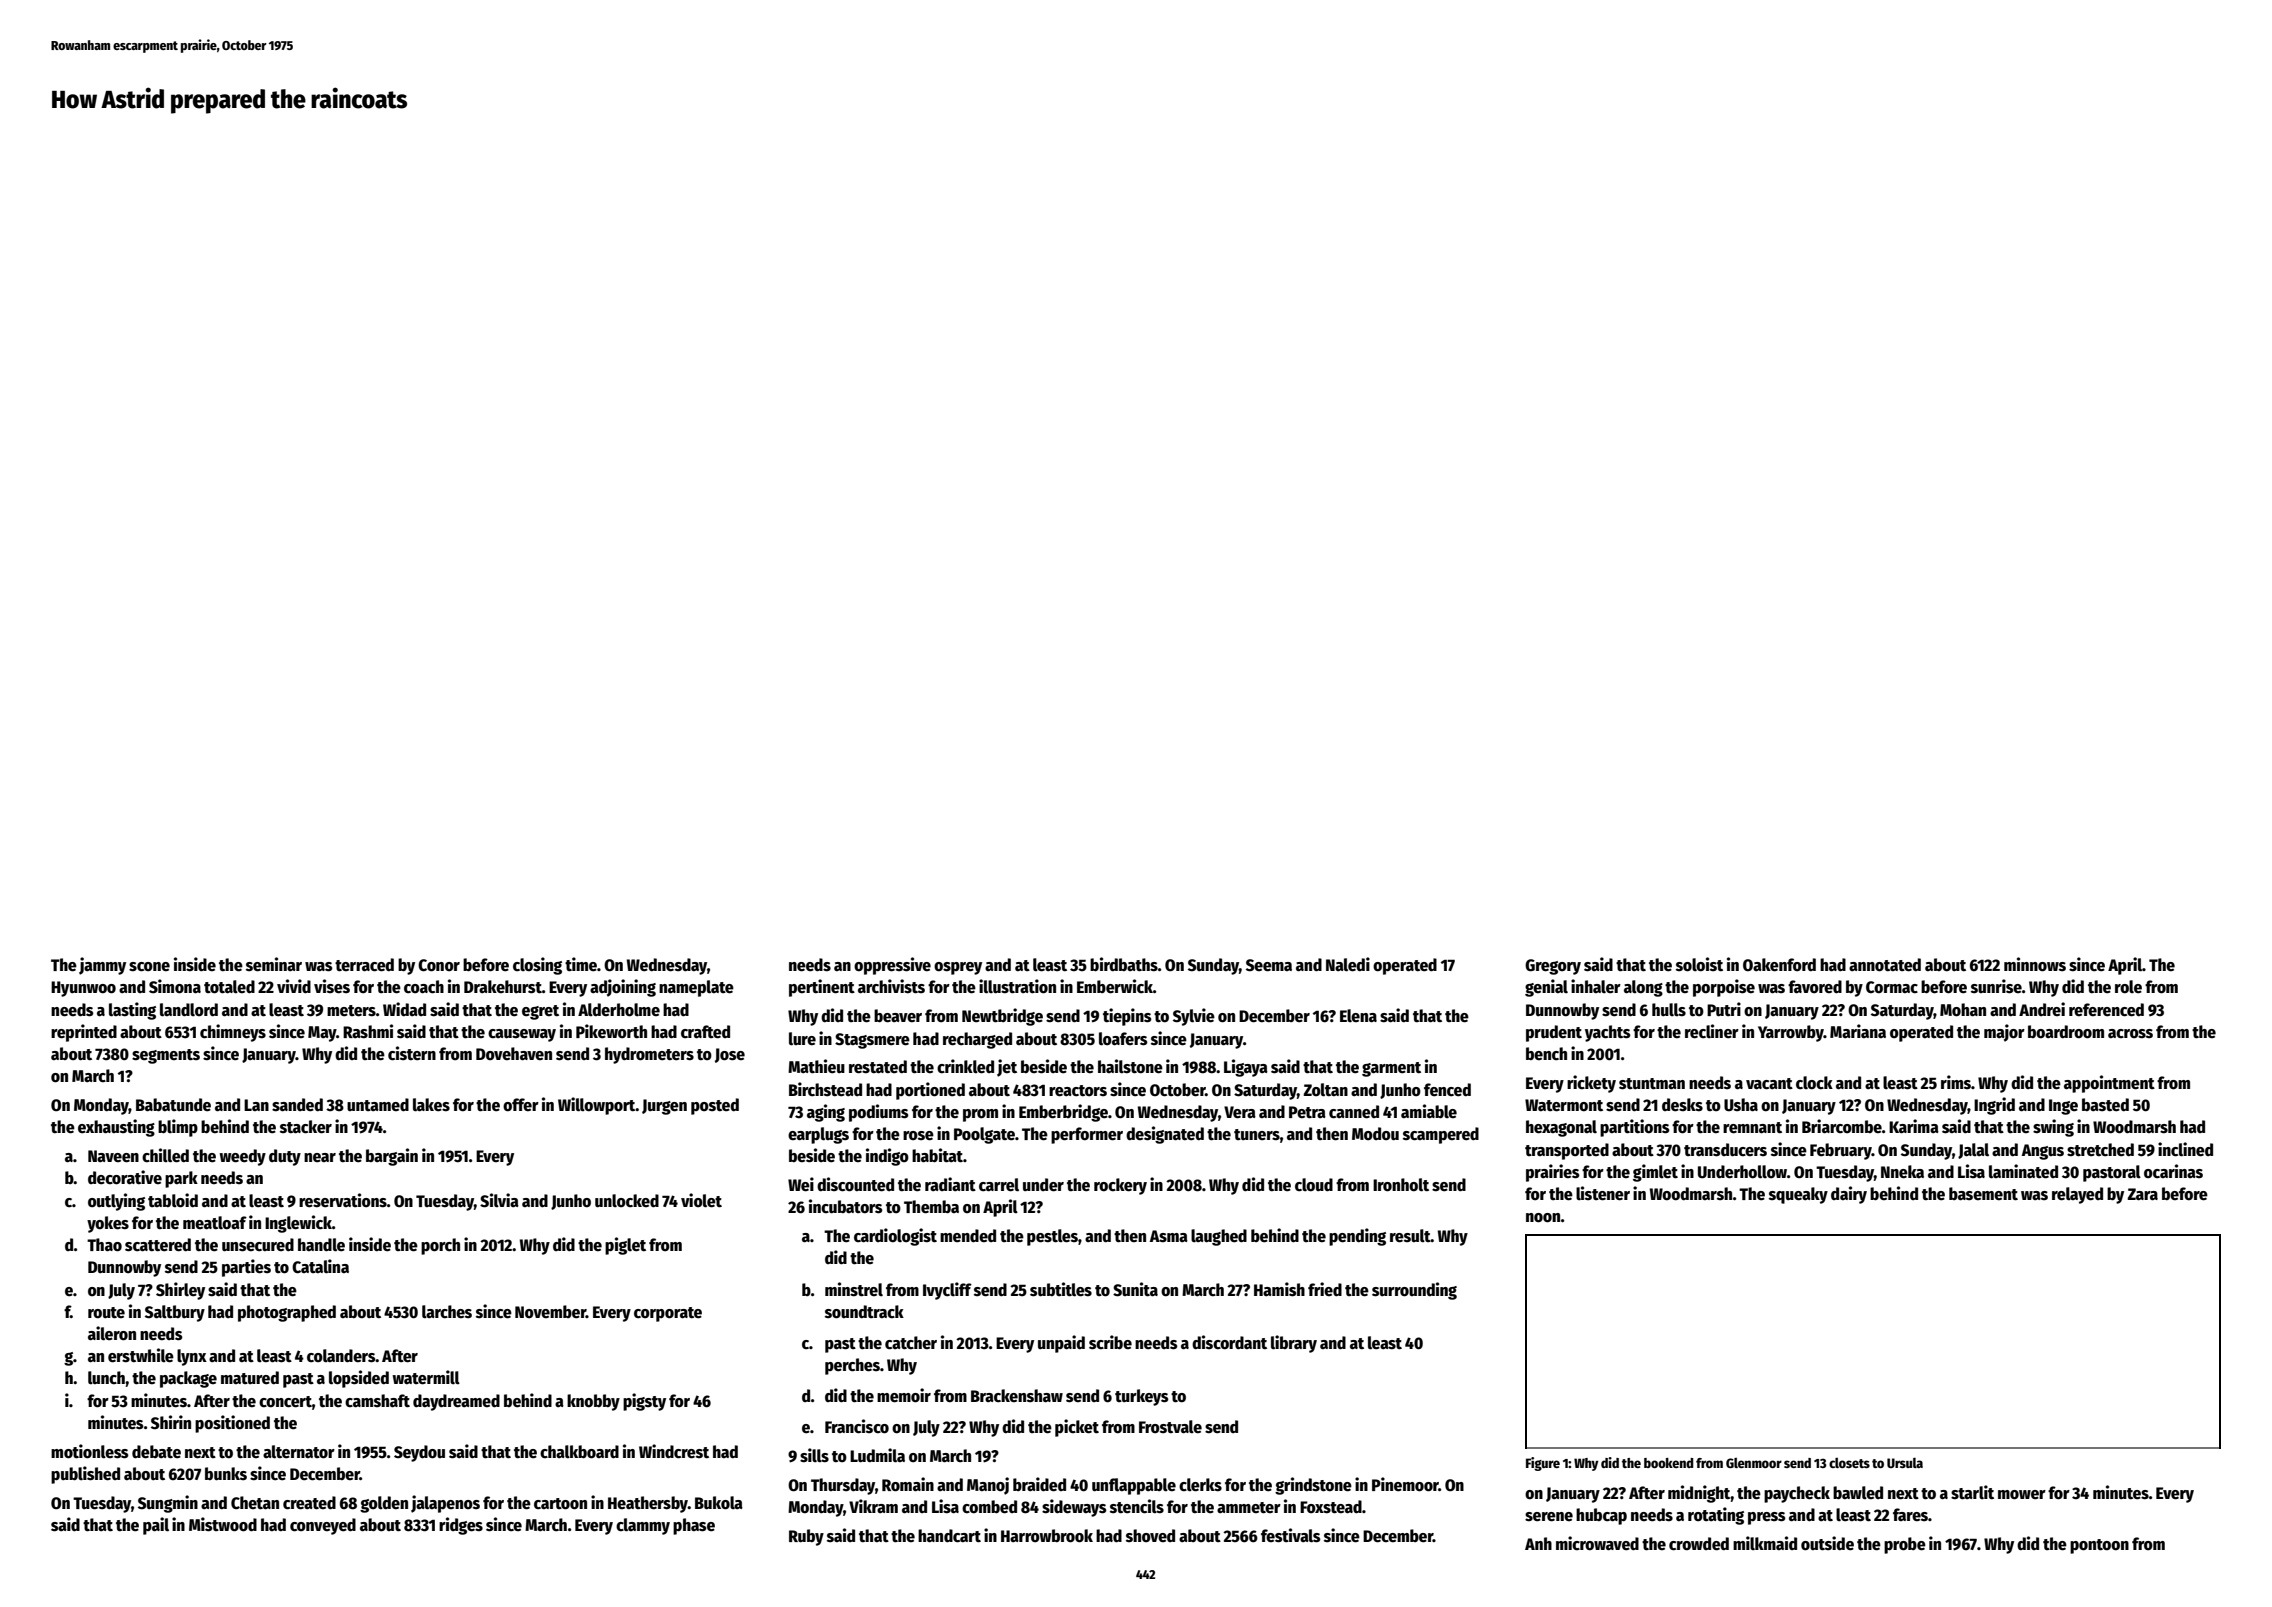 The width and height of the document is (2272, 1607). What do you see at coordinates (1652, 1084) in the document?
I see `stuntman` at bounding box center [1652, 1084].
